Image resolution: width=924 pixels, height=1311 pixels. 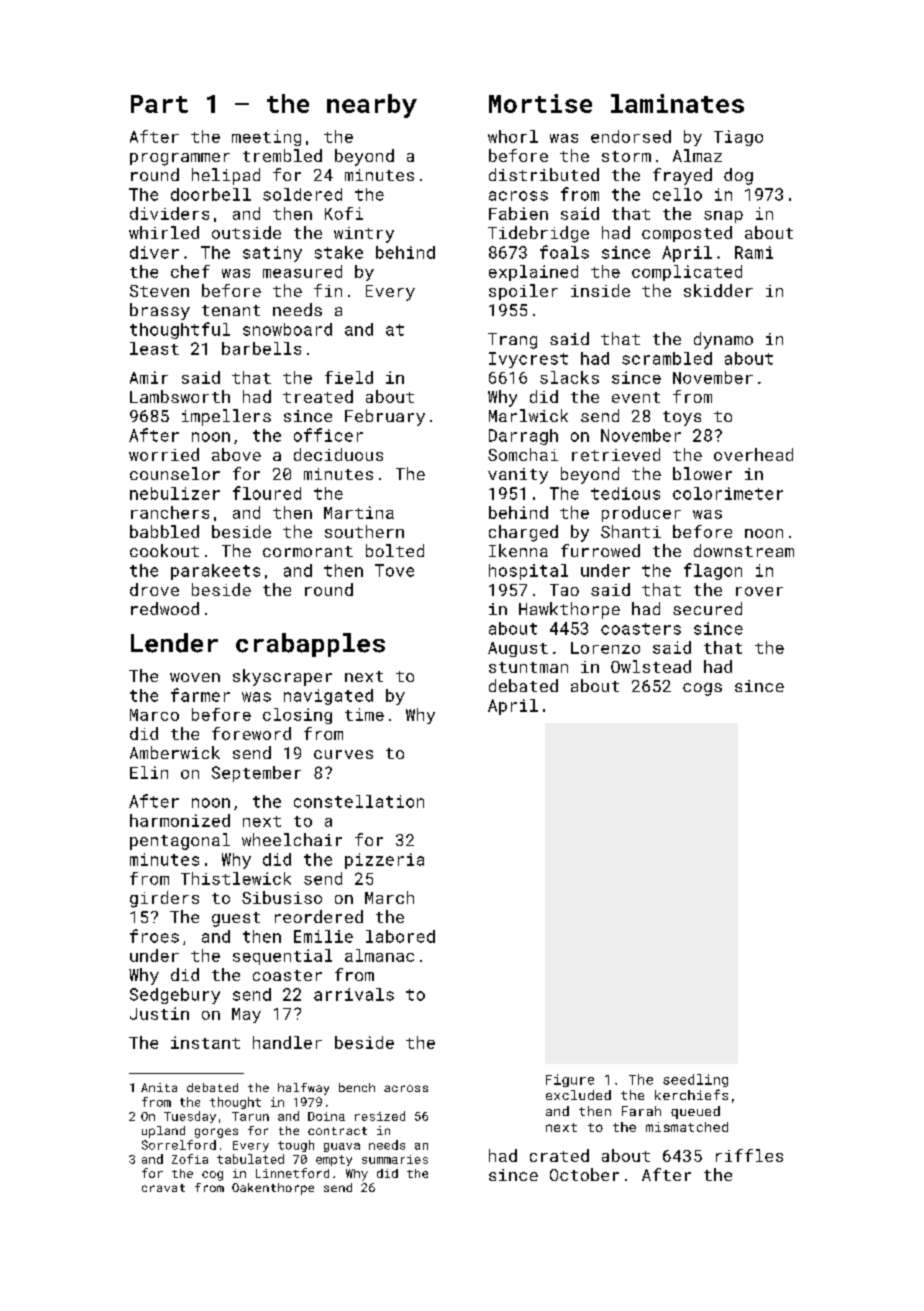 What do you see at coordinates (744, 550) in the screenshot?
I see `downstream` at bounding box center [744, 550].
